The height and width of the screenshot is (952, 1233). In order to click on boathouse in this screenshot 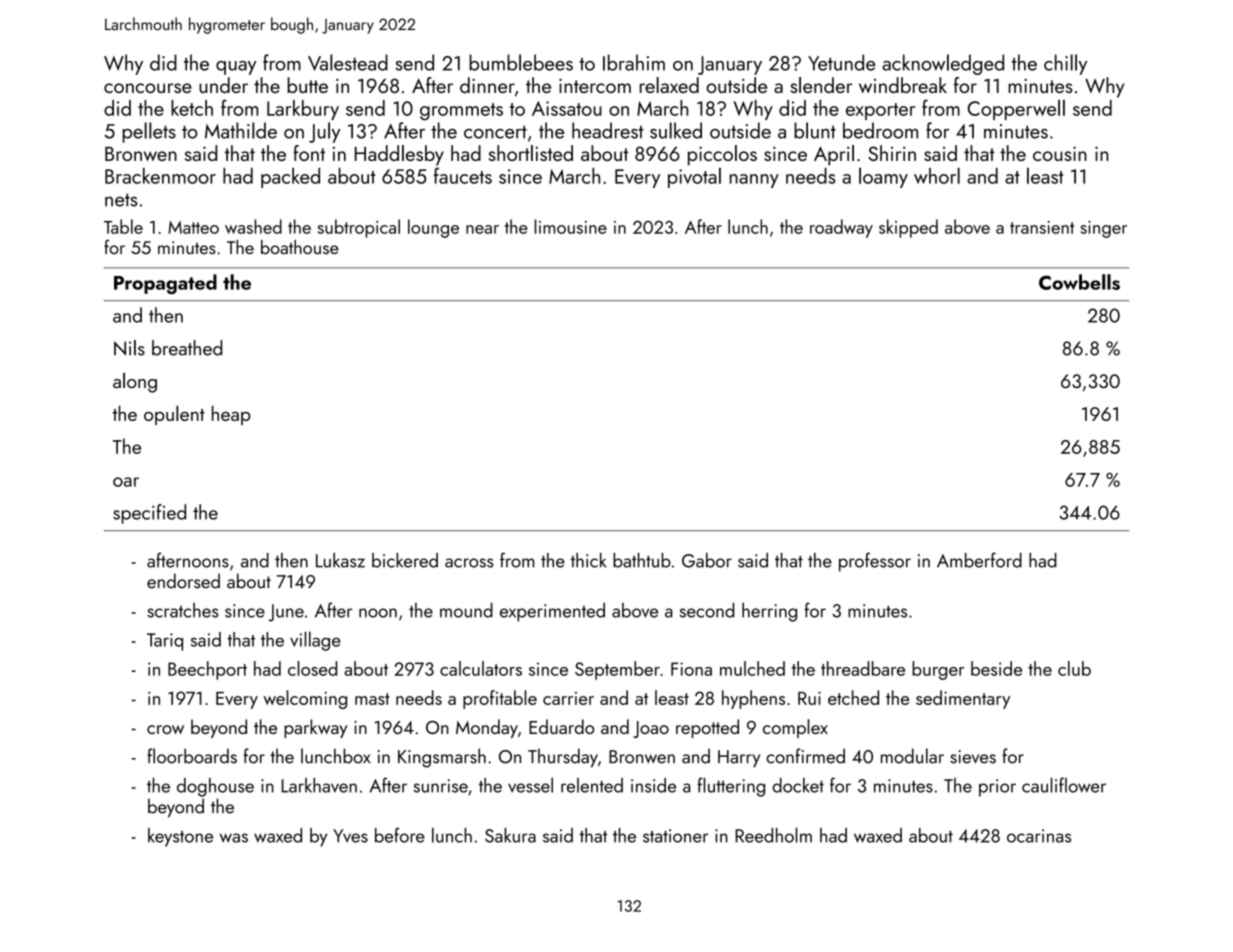, I will do `click(300, 247)`.
